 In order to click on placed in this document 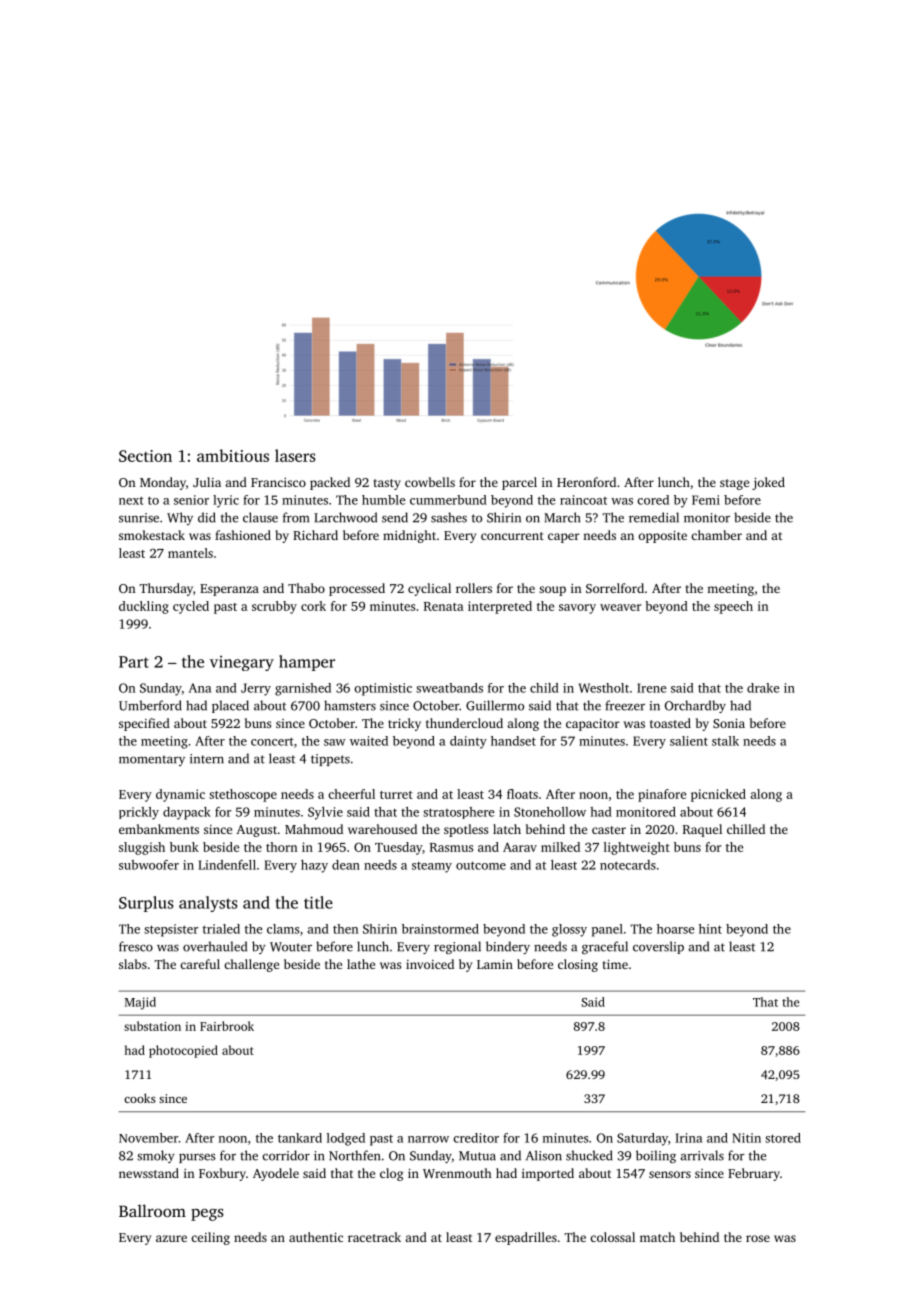, I will do `click(230, 706)`.
